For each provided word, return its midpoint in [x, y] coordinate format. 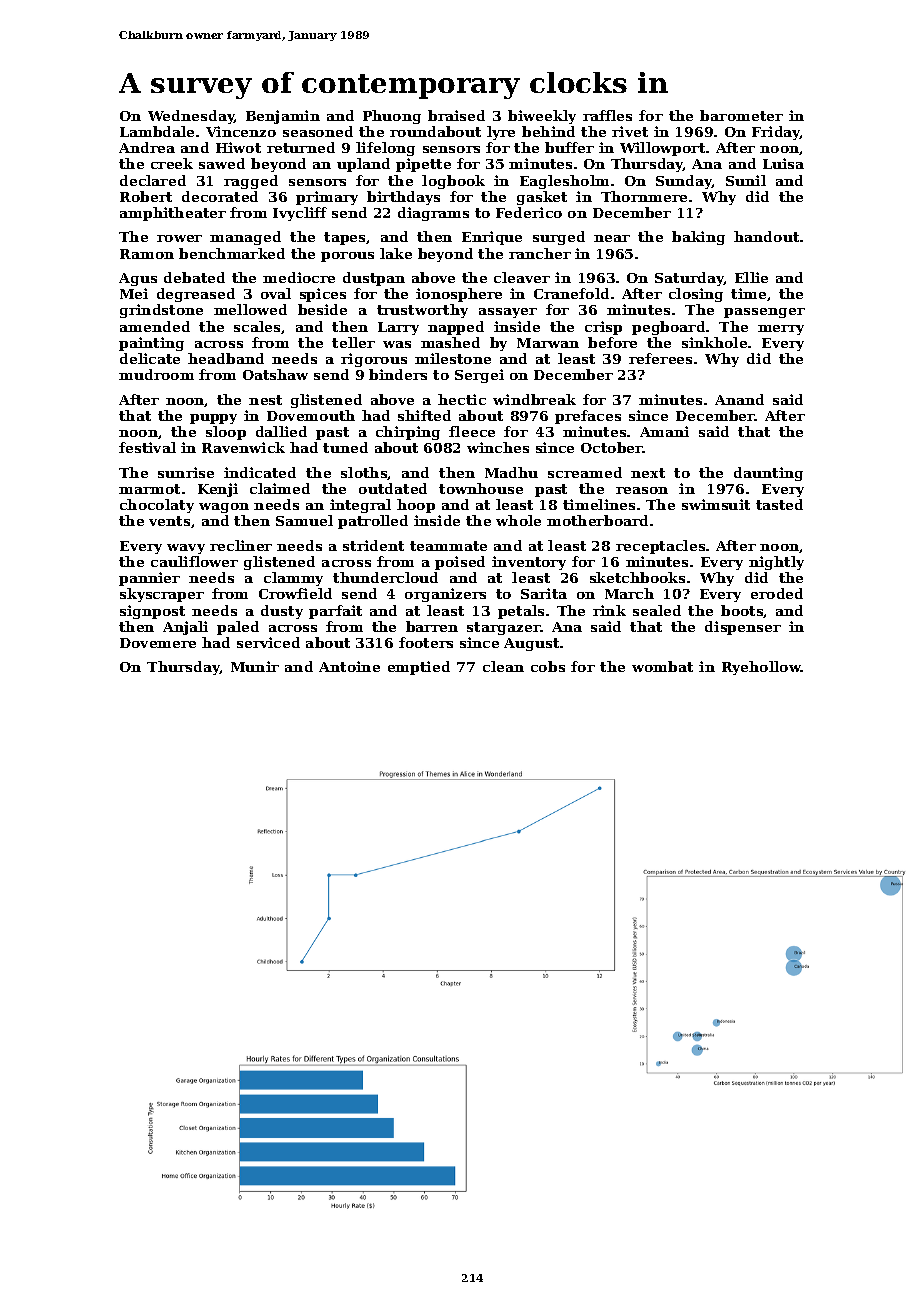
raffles [607, 115]
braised [456, 115]
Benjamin [283, 117]
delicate [150, 358]
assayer [508, 313]
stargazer [503, 628]
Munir [255, 666]
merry [781, 330]
